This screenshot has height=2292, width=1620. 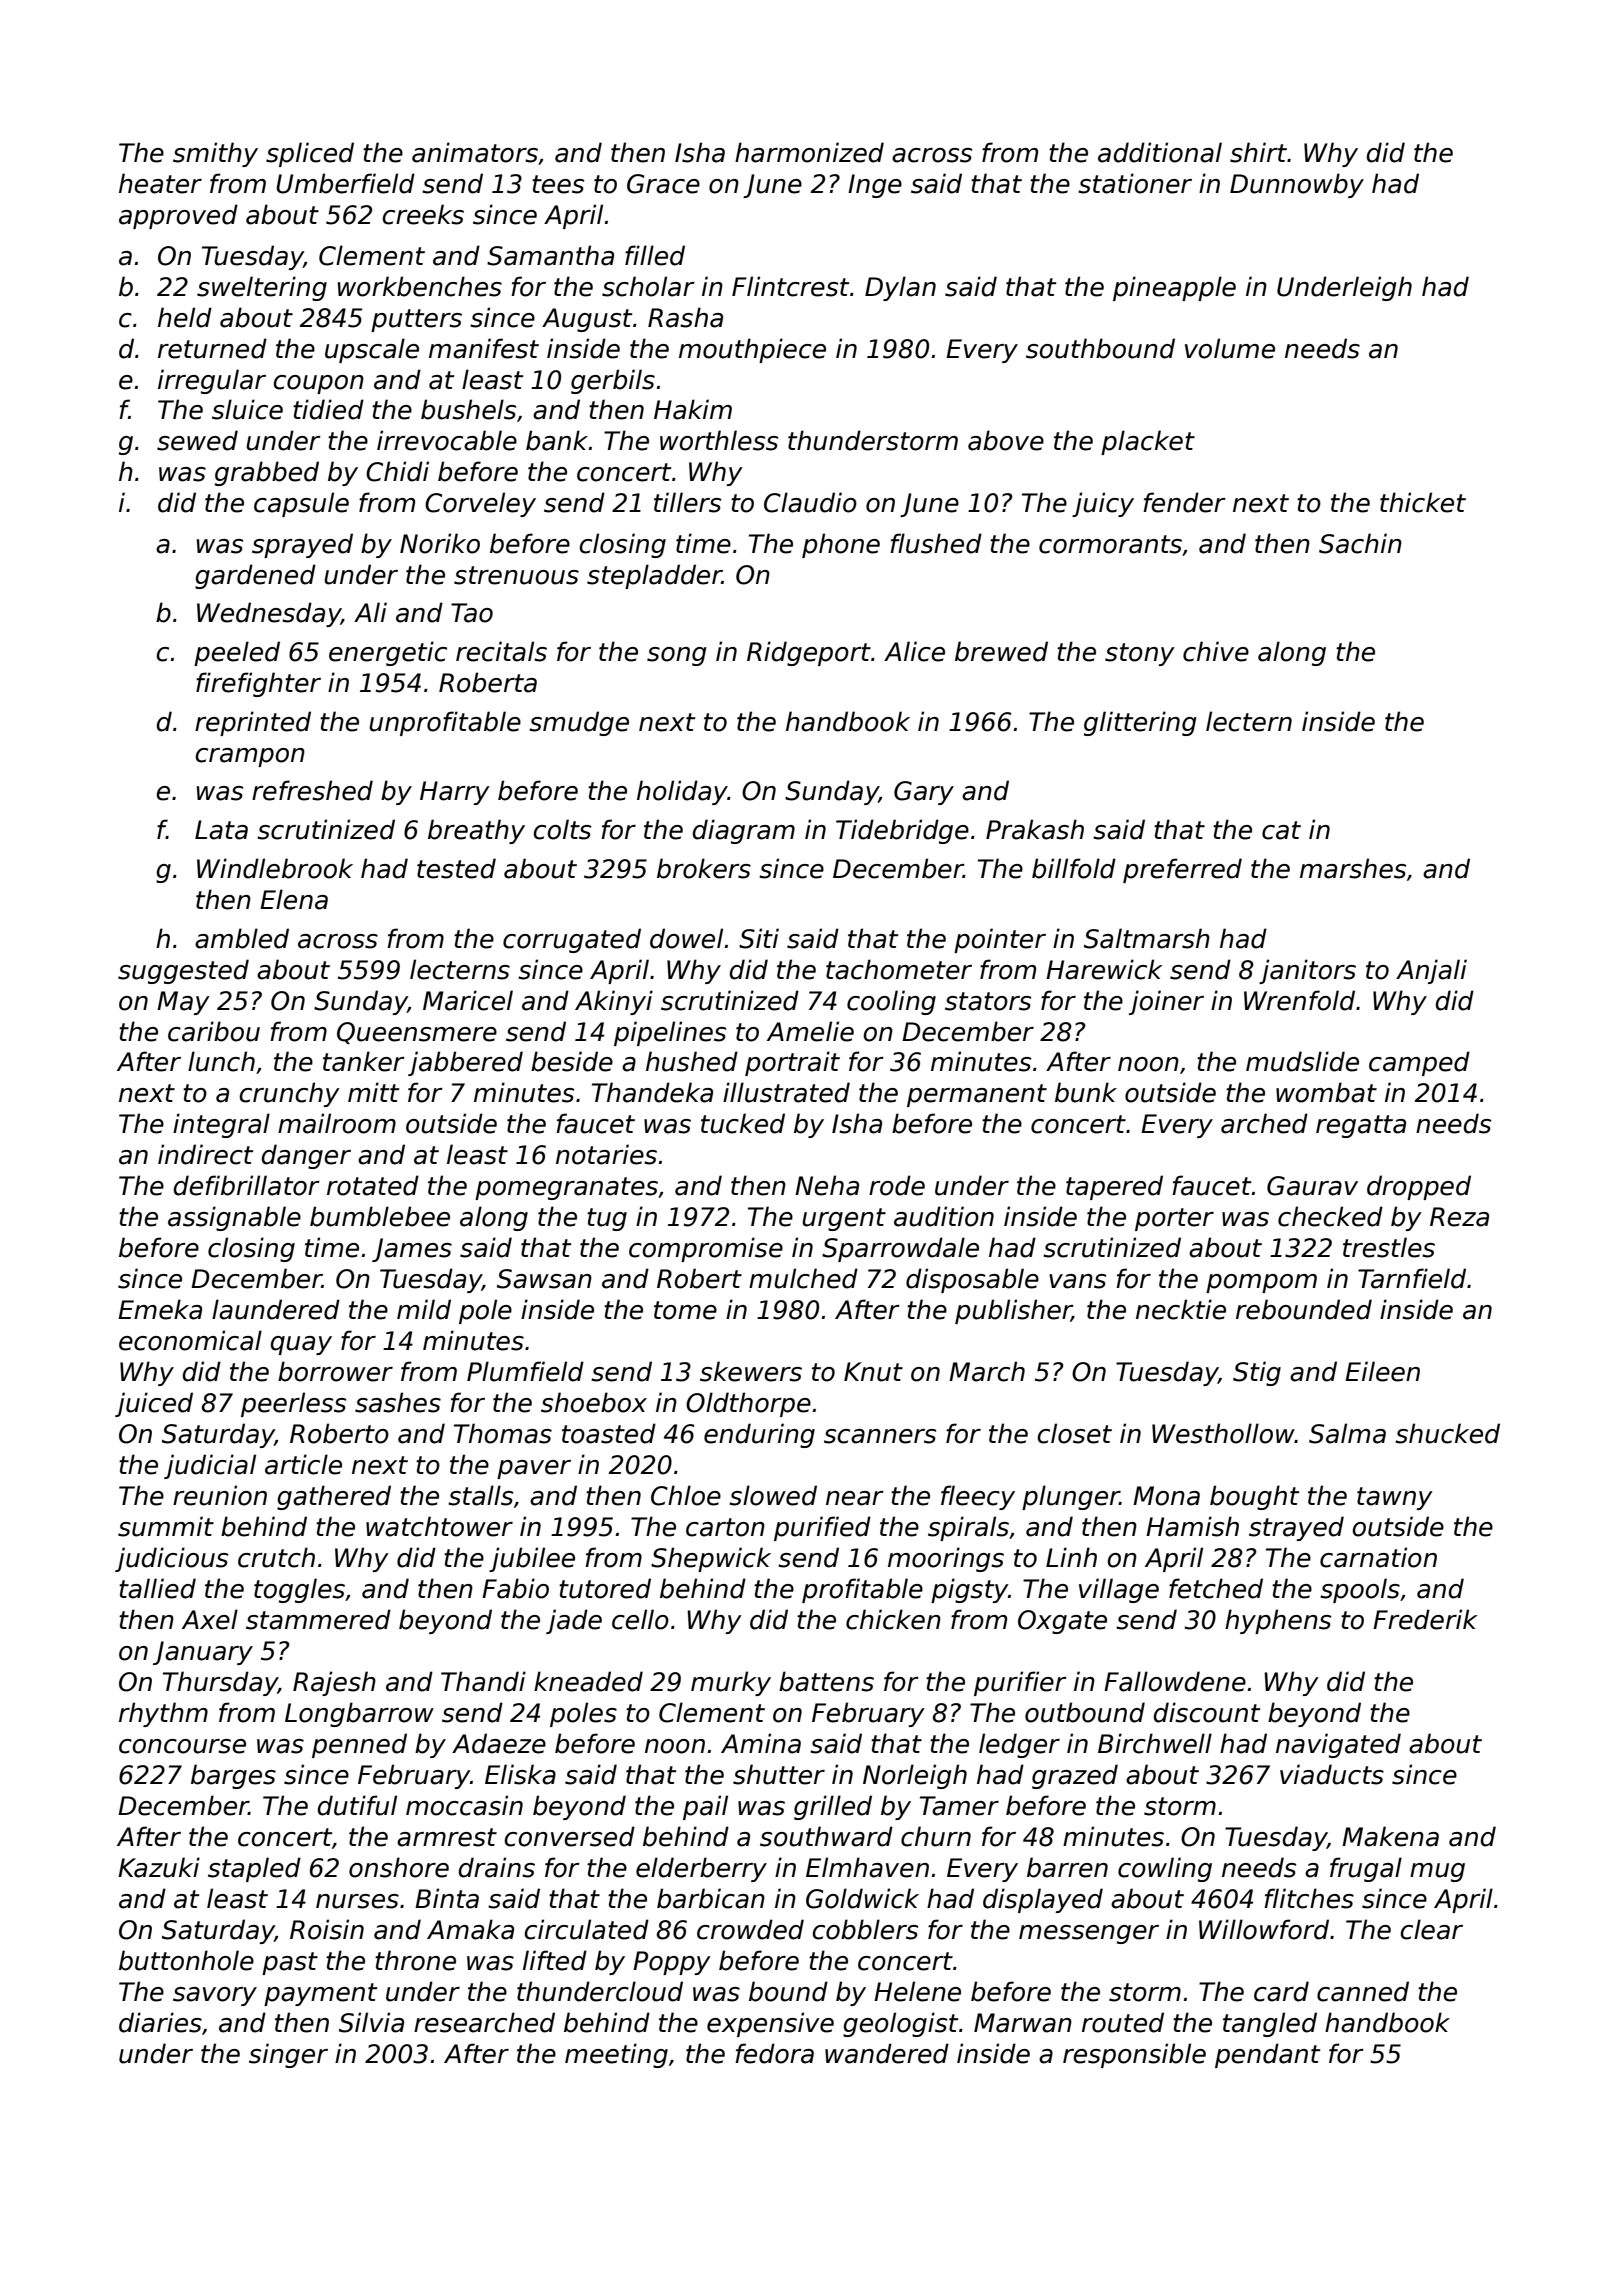 What do you see at coordinates (1230, 348) in the screenshot?
I see `volume` at bounding box center [1230, 348].
